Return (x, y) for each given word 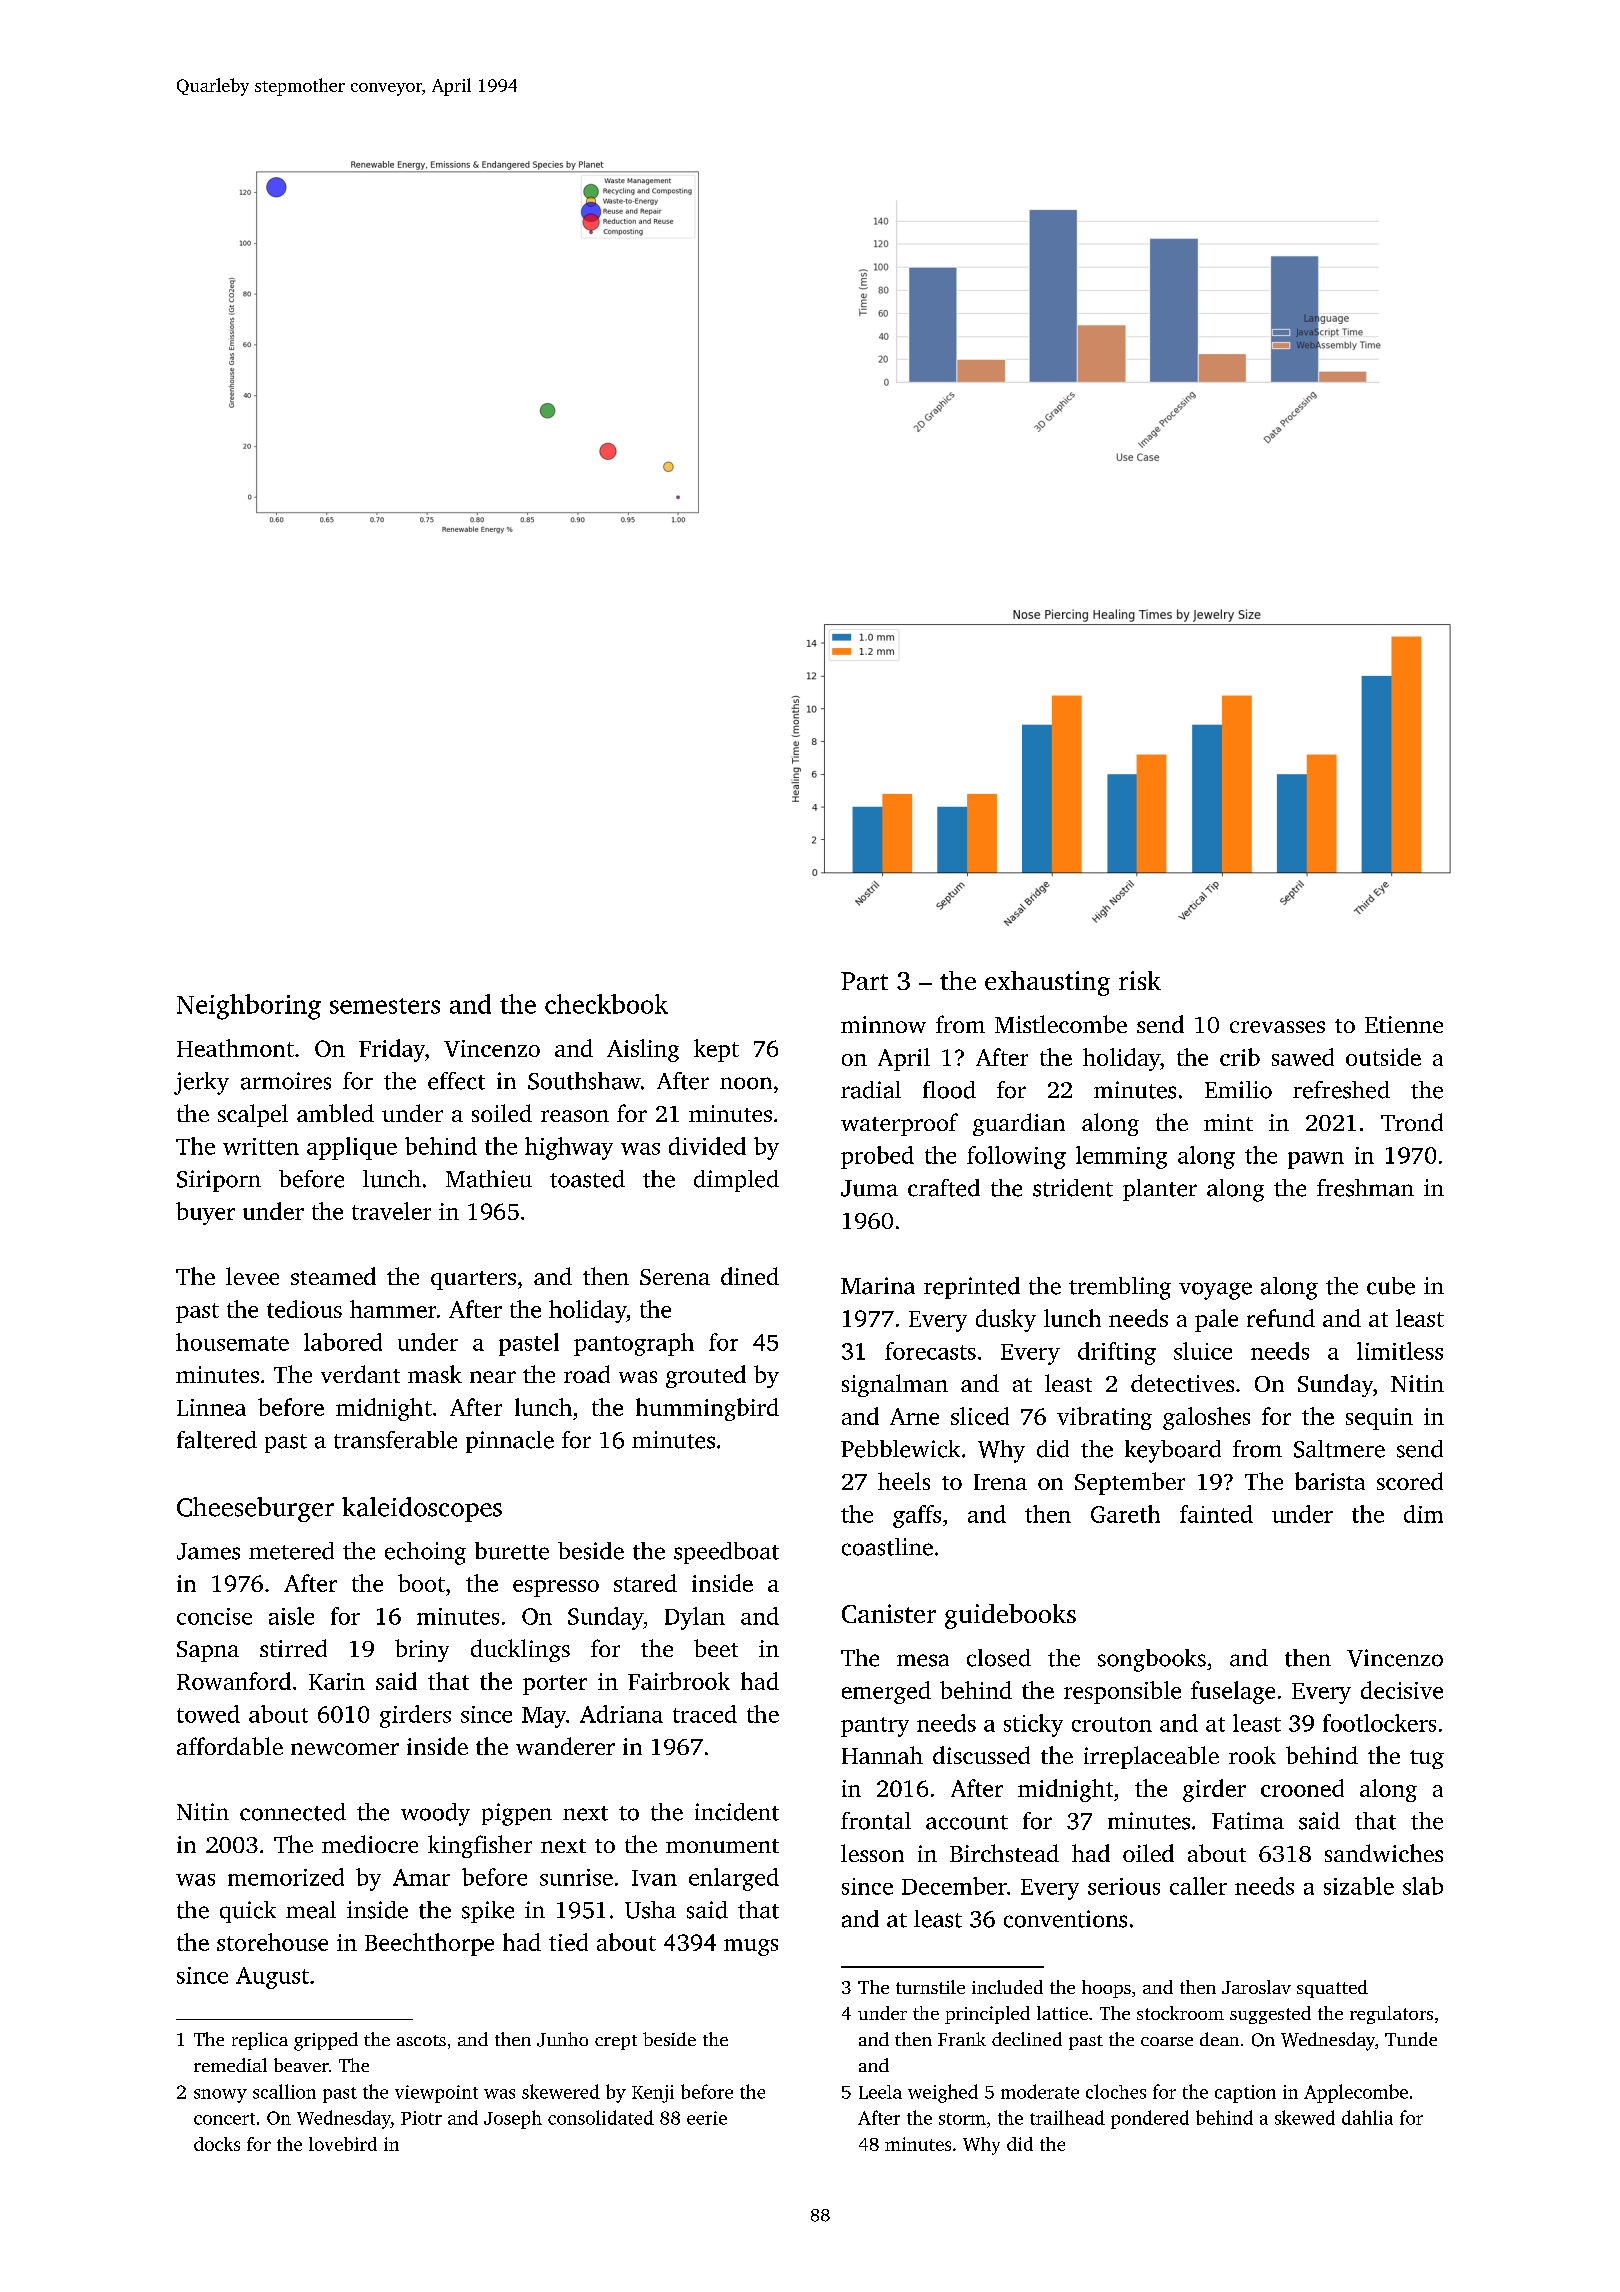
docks (217, 2144)
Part (864, 981)
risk (1140, 980)
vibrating (1104, 1418)
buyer (205, 1213)
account (967, 1822)
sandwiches (1384, 1853)
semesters (385, 1006)
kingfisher (480, 1846)
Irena (1000, 1482)
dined (750, 1276)
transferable (395, 1440)
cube (1391, 1286)
